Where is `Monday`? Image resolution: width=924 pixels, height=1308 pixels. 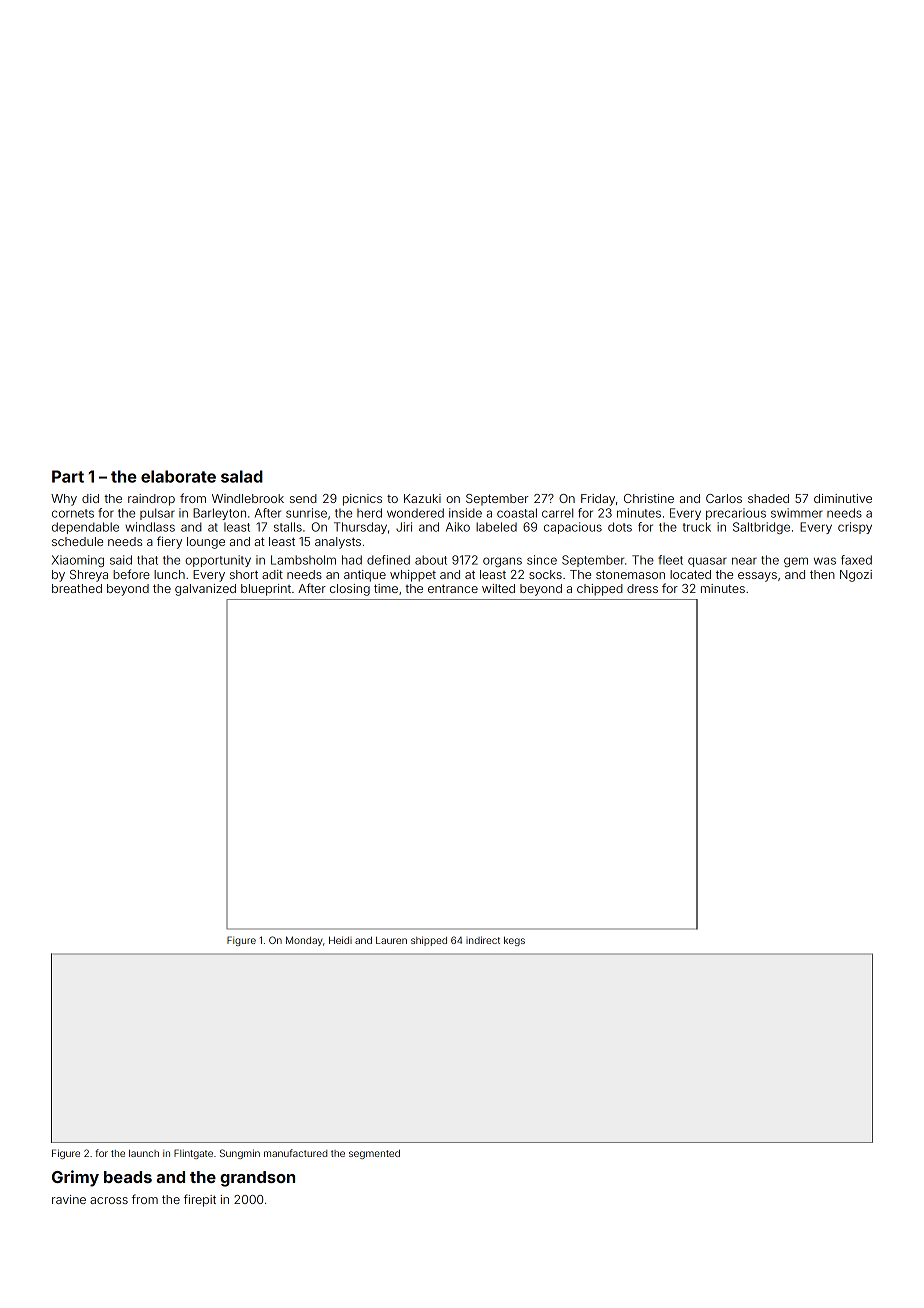
Monday is located at coordinates (304, 941).
